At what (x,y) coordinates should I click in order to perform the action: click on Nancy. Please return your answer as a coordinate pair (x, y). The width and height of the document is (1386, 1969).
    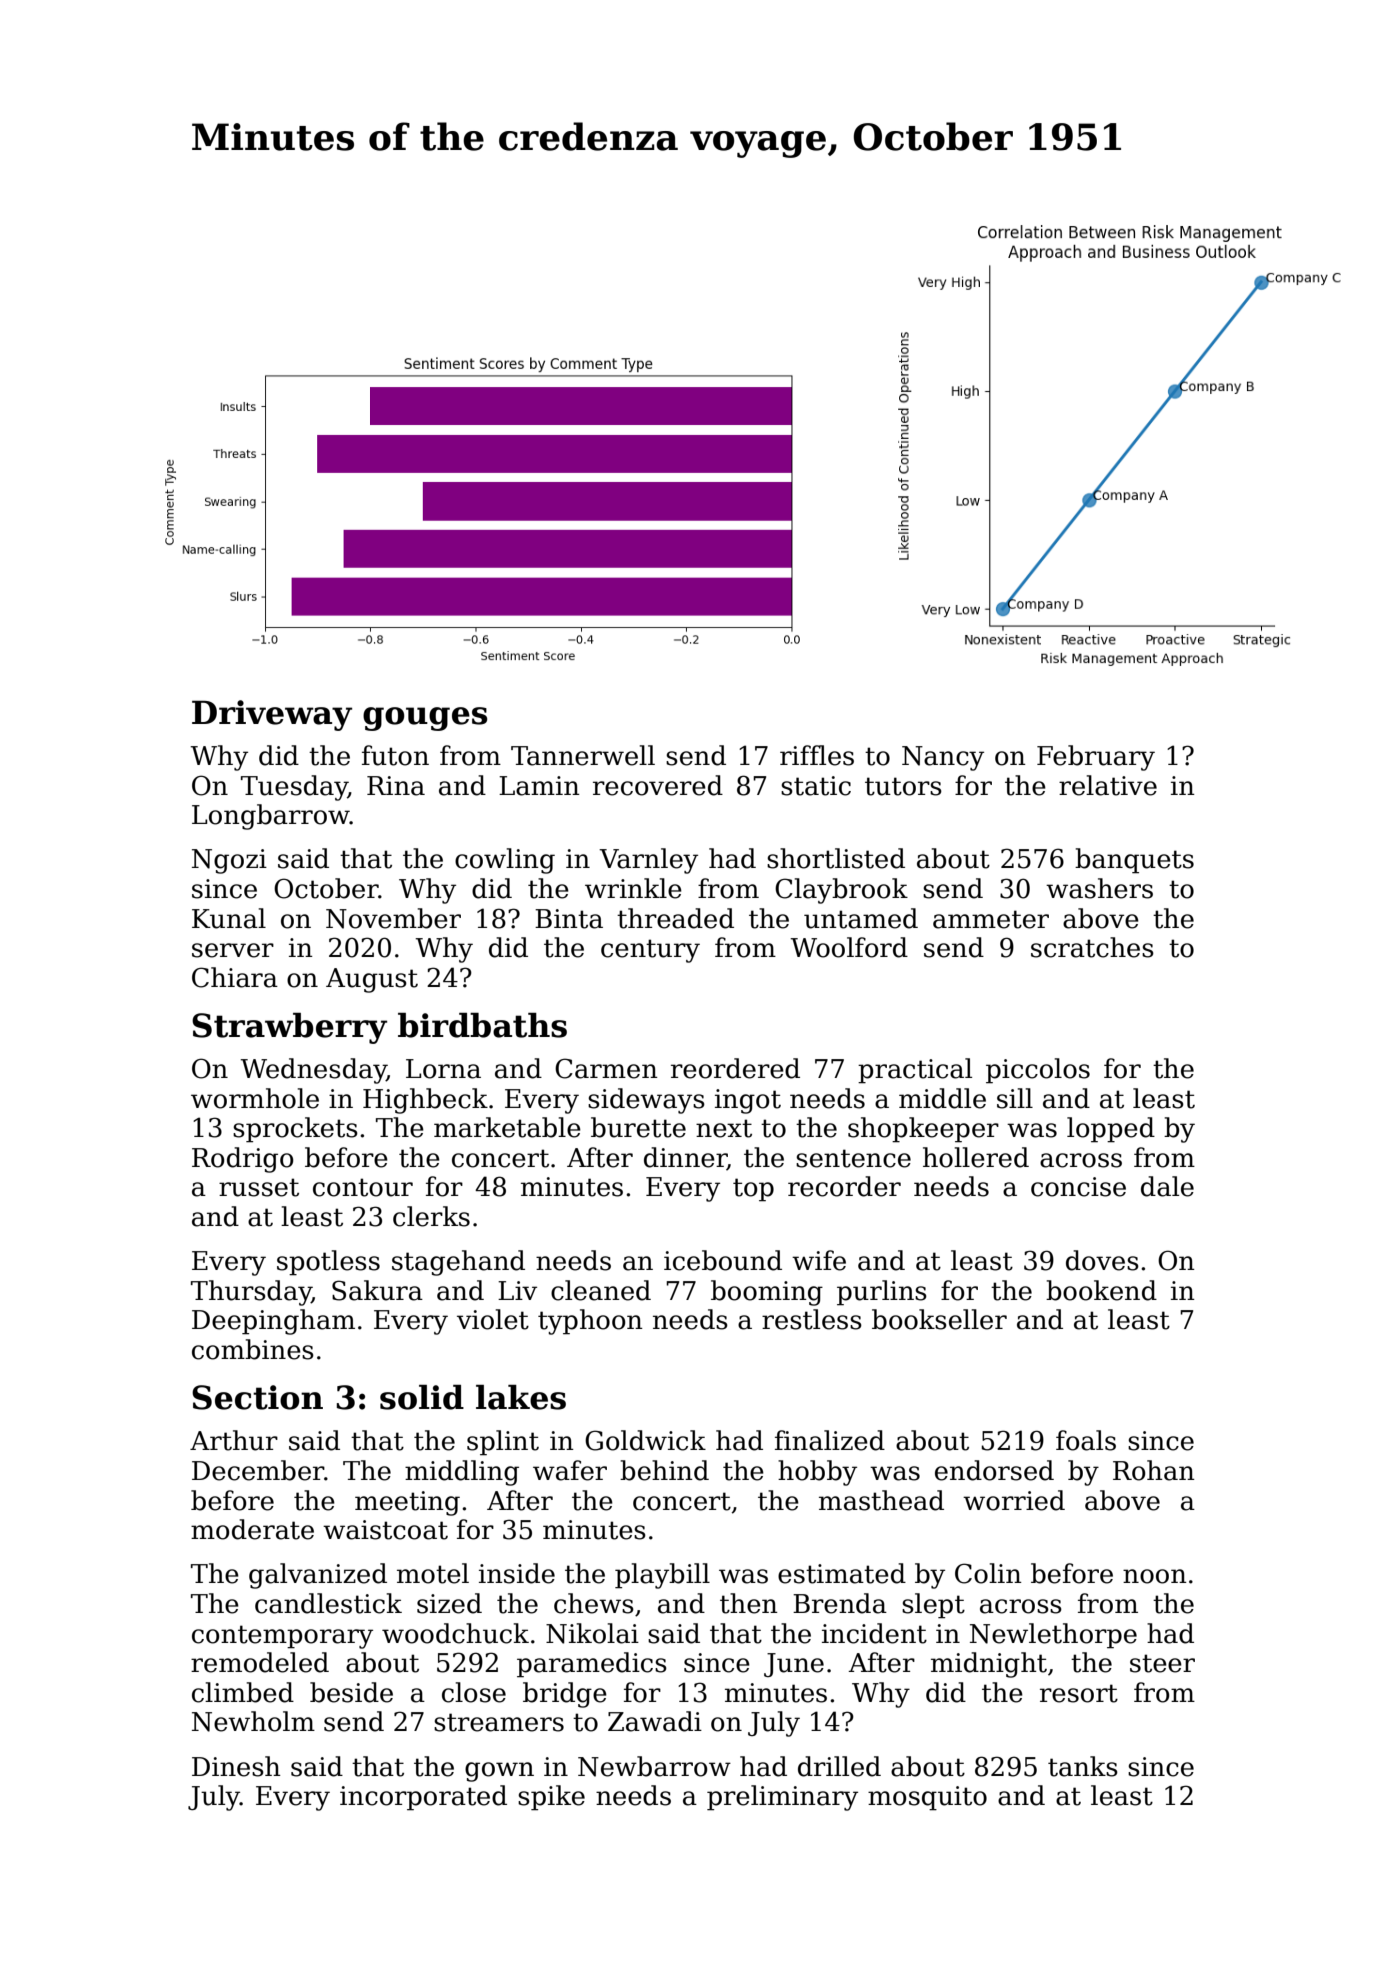
    Looking at the image, I should click on (943, 758).
